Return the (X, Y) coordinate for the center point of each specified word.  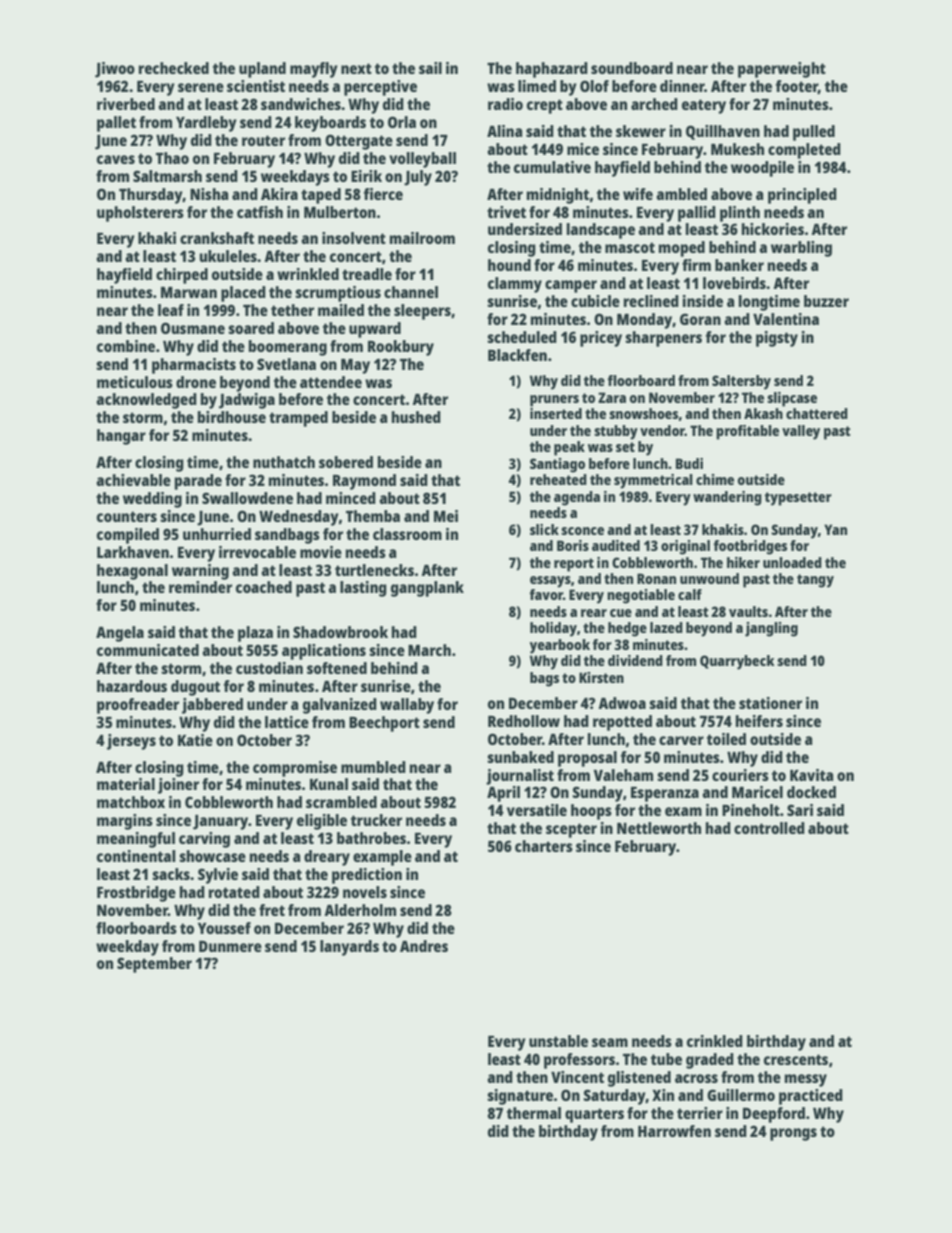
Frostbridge (136, 894)
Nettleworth (659, 828)
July (418, 178)
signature (520, 1097)
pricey (601, 339)
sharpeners (663, 339)
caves (116, 159)
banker (739, 265)
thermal (534, 1113)
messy (806, 1080)
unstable (558, 1041)
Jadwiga (247, 401)
